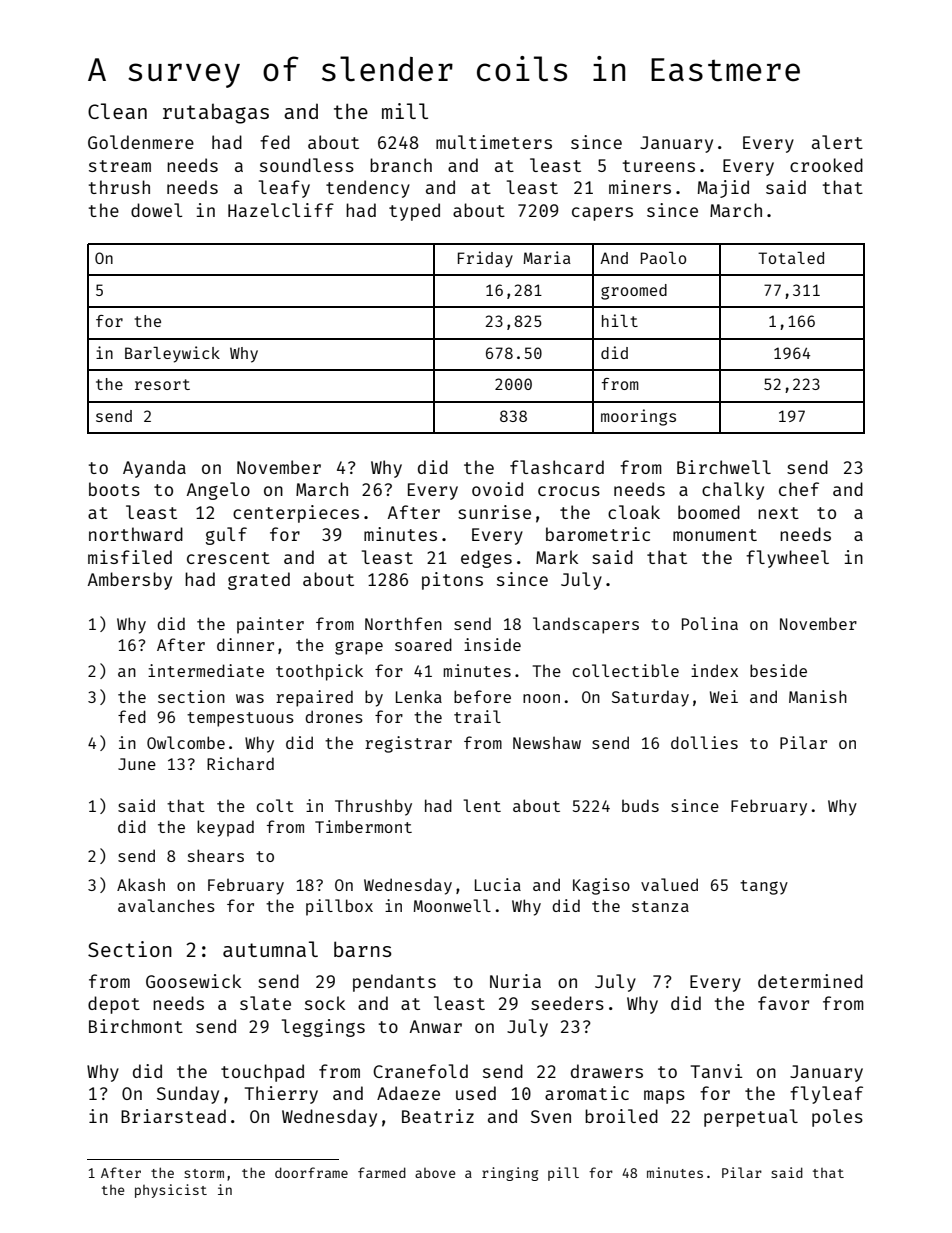 This page has height=1233, width=952. I want to click on Mark, so click(557, 557).
